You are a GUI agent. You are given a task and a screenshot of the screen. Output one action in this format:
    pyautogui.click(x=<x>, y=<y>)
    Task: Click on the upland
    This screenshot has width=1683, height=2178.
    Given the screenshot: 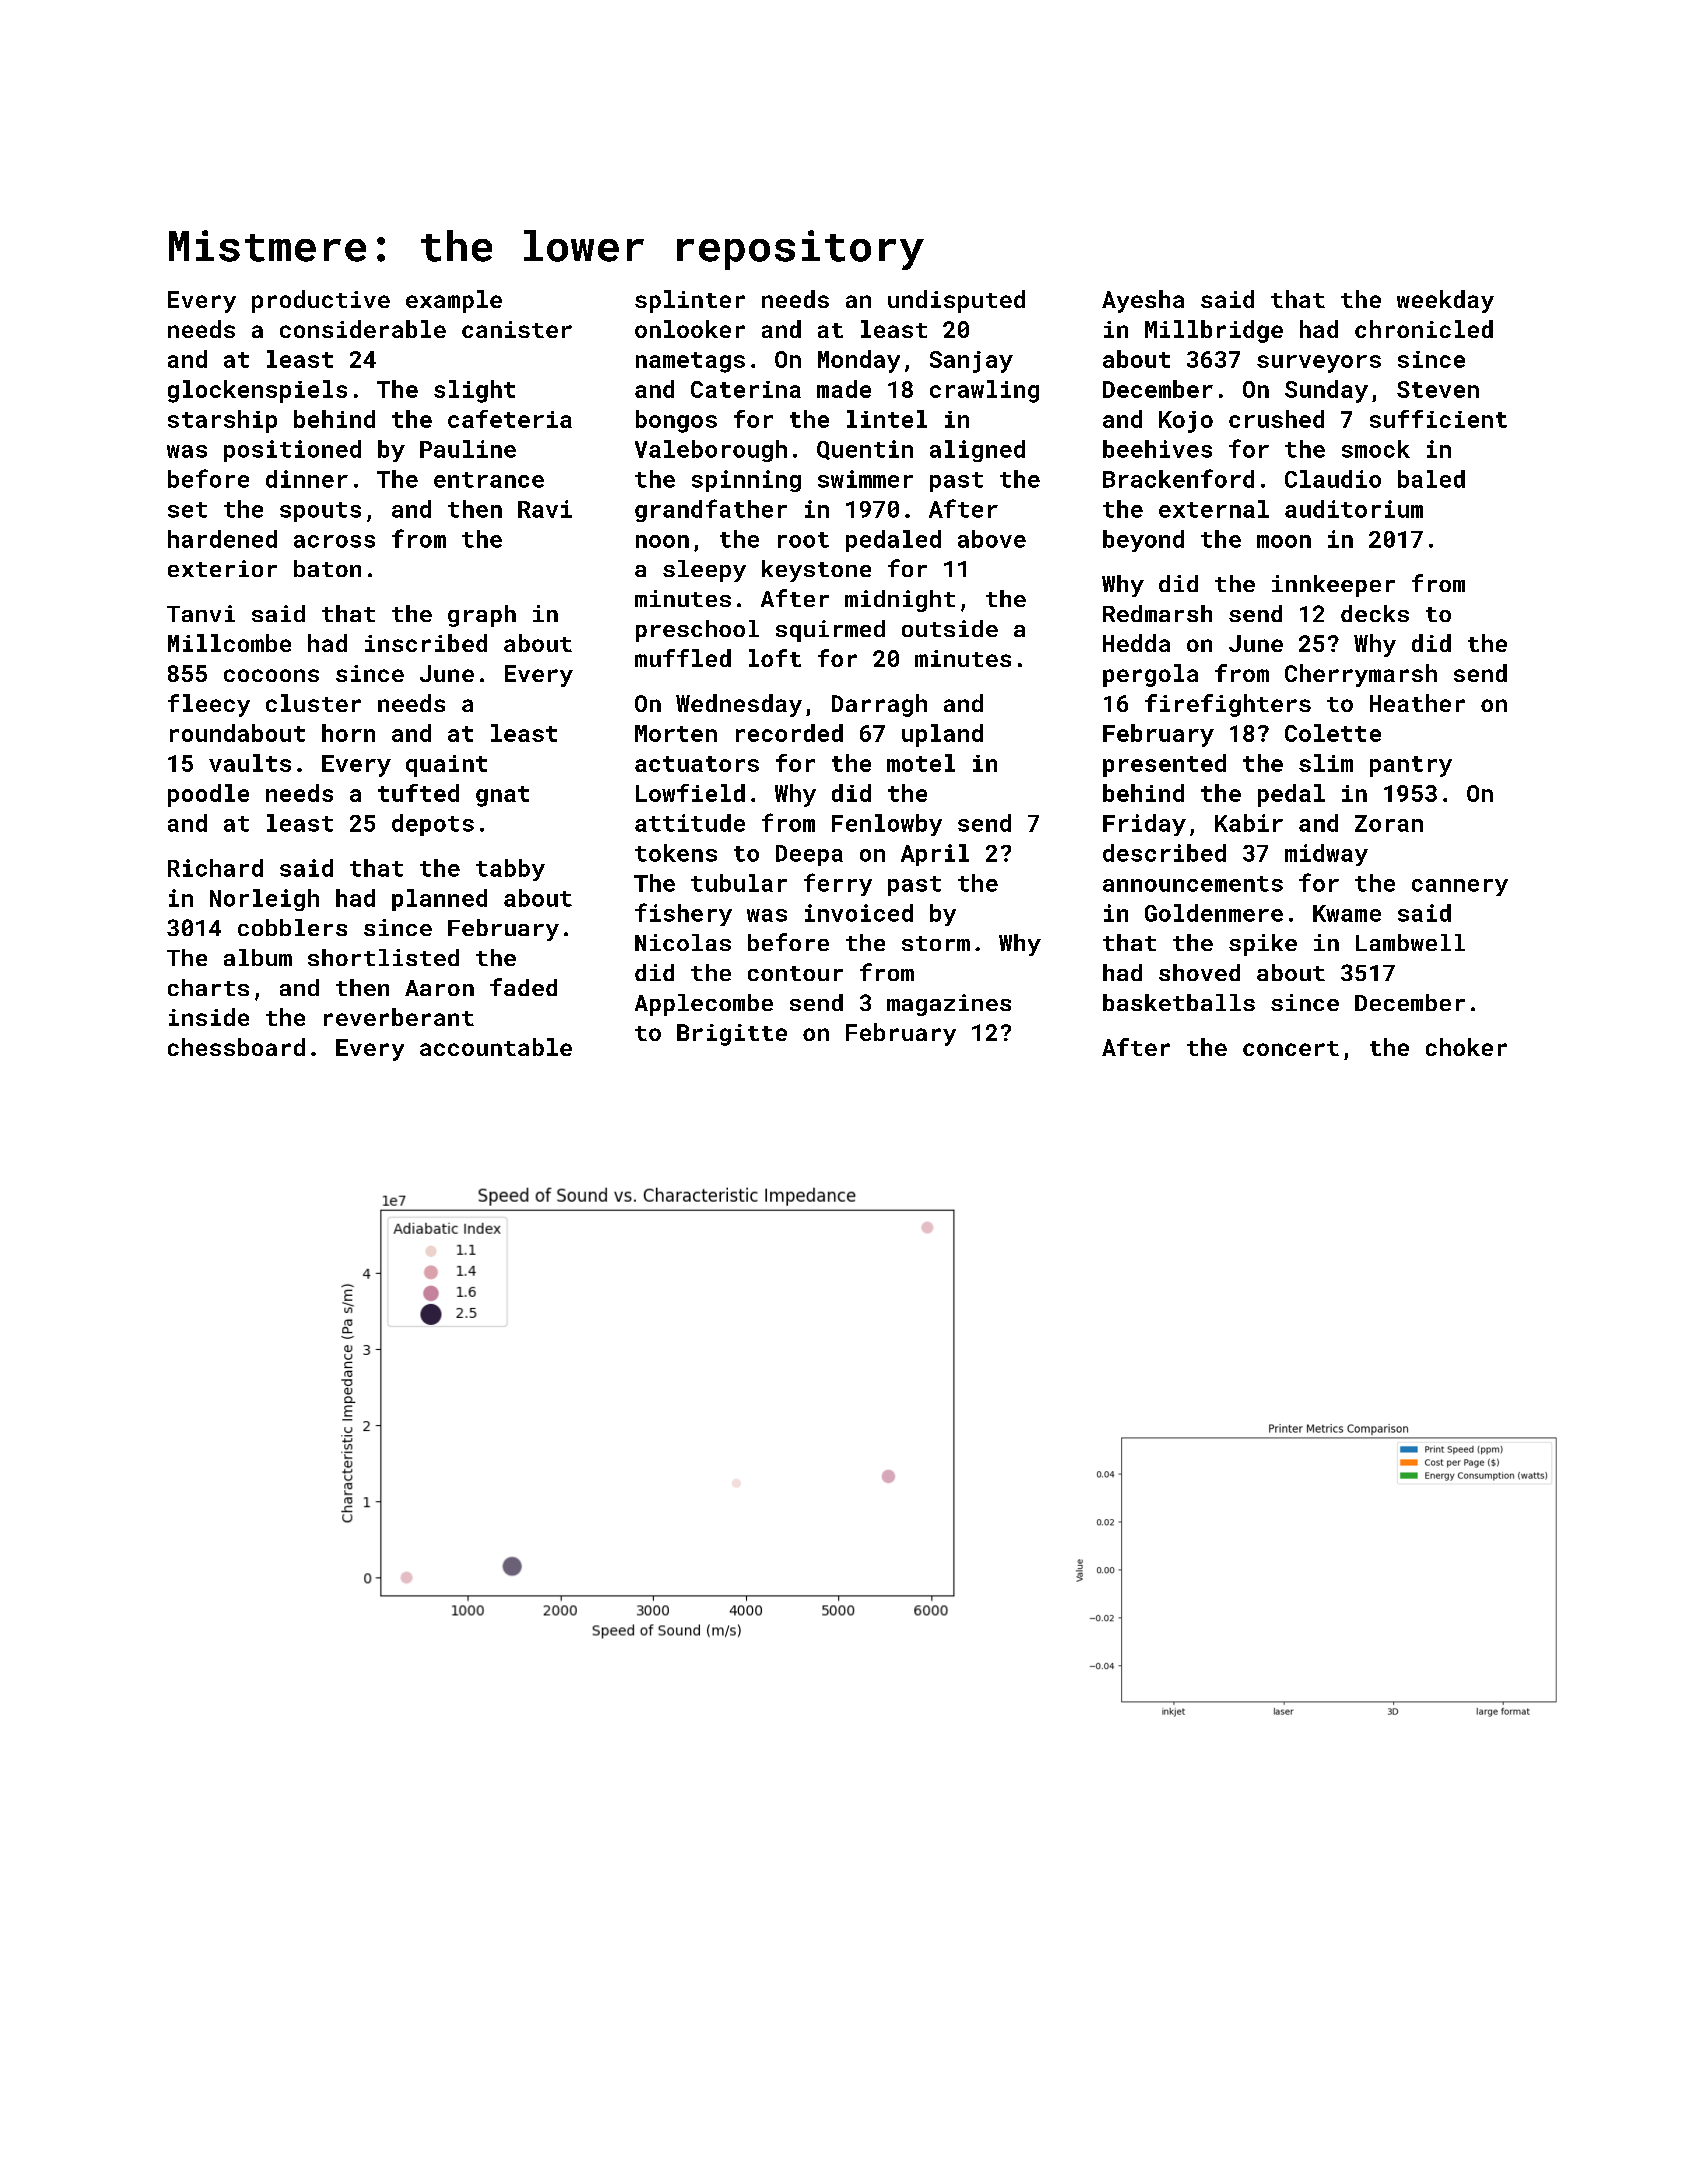 What is the action you would take?
    pyautogui.click(x=942, y=735)
